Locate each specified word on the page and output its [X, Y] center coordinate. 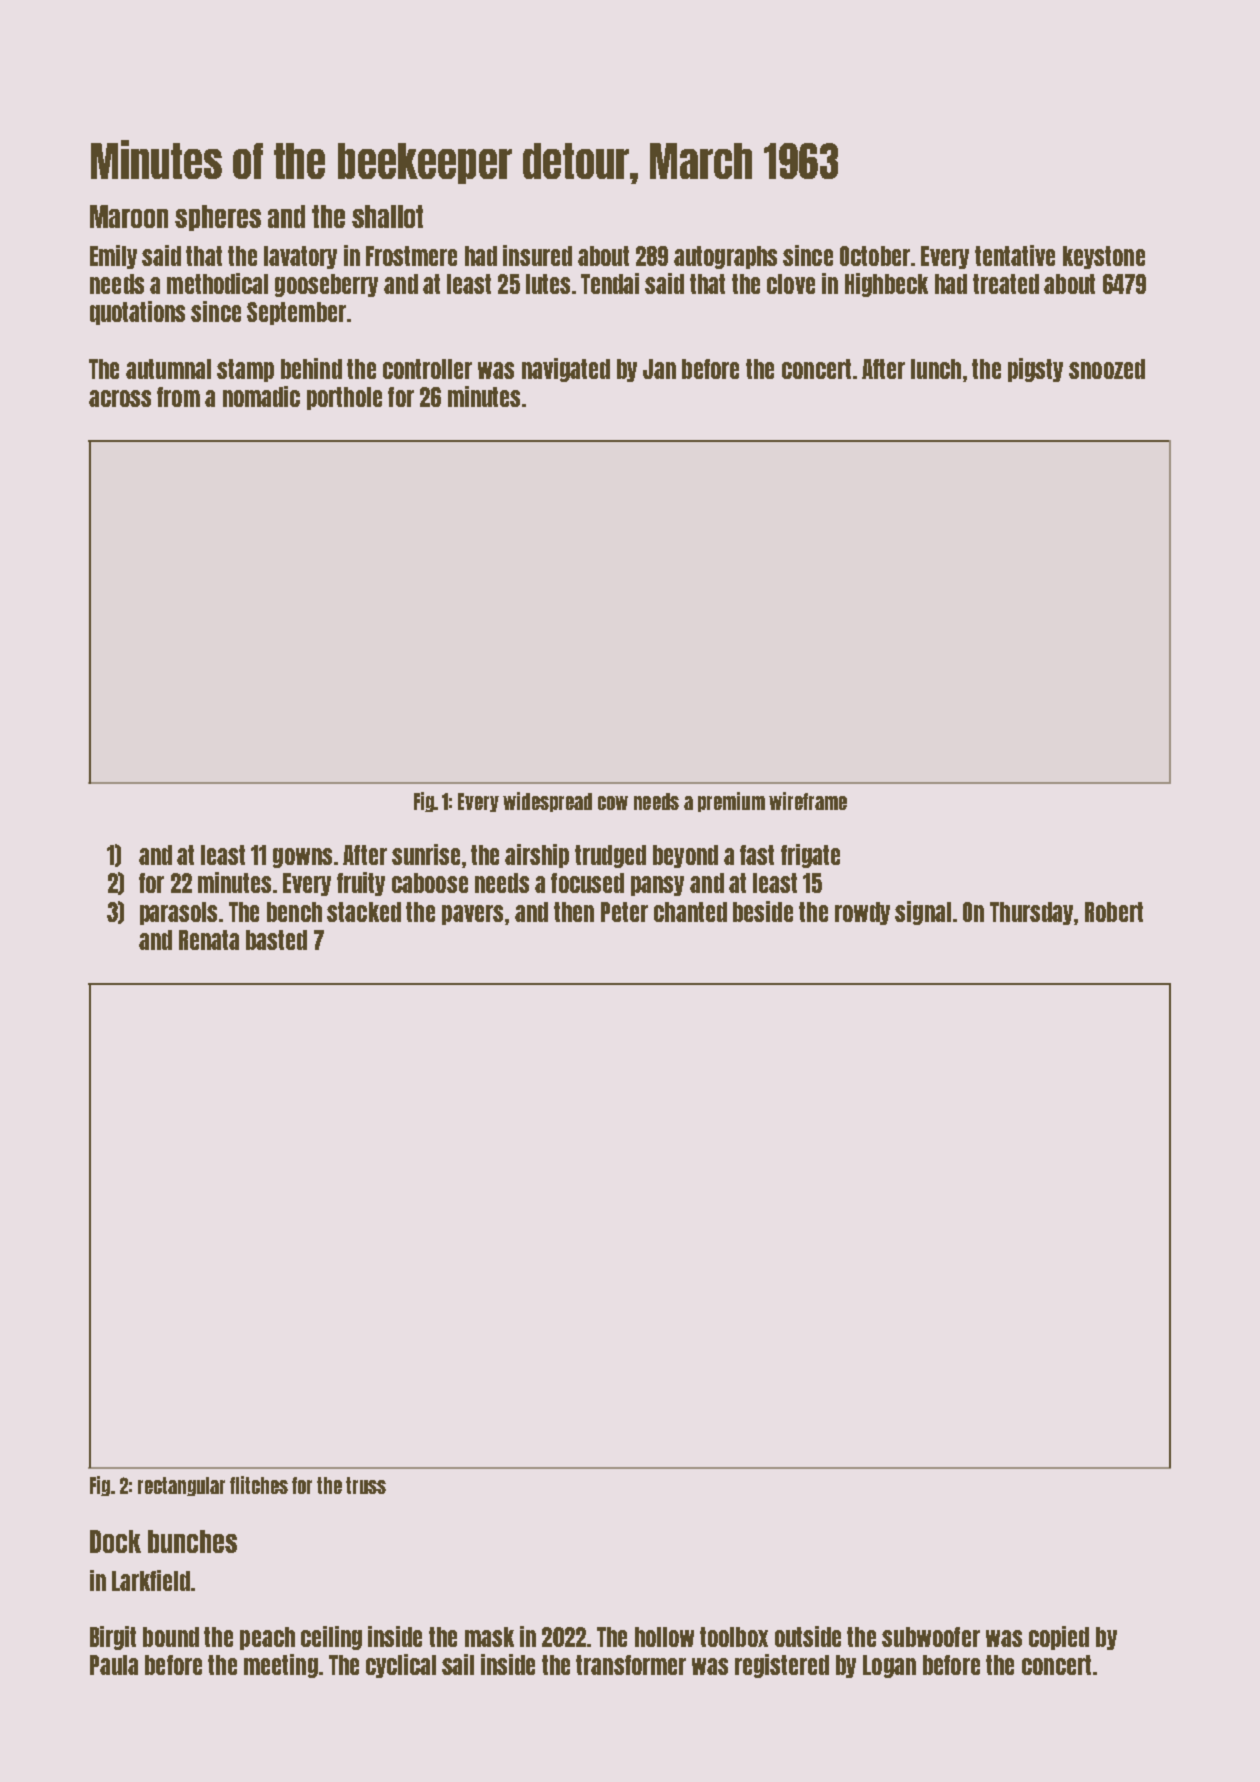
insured [537, 255]
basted [276, 940]
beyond [685, 856]
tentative [1015, 255]
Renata [209, 940]
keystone [1104, 257]
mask [489, 1637]
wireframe [808, 801]
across [120, 398]
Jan [659, 369]
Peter [624, 912]
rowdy [862, 913]
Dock [115, 1541]
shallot [387, 216]
